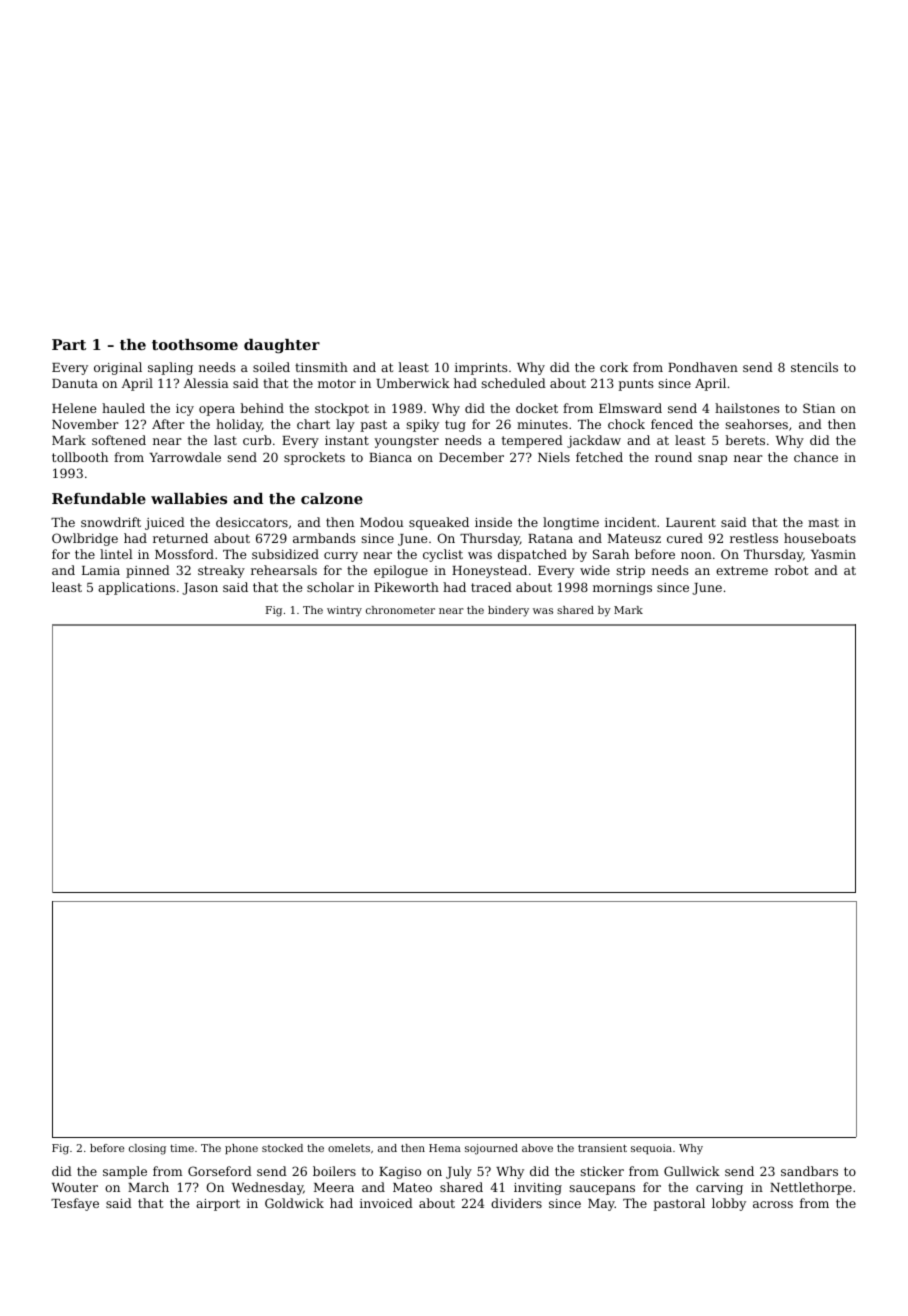 This document has width=908, height=1316. I want to click on stockpot, so click(342, 409).
